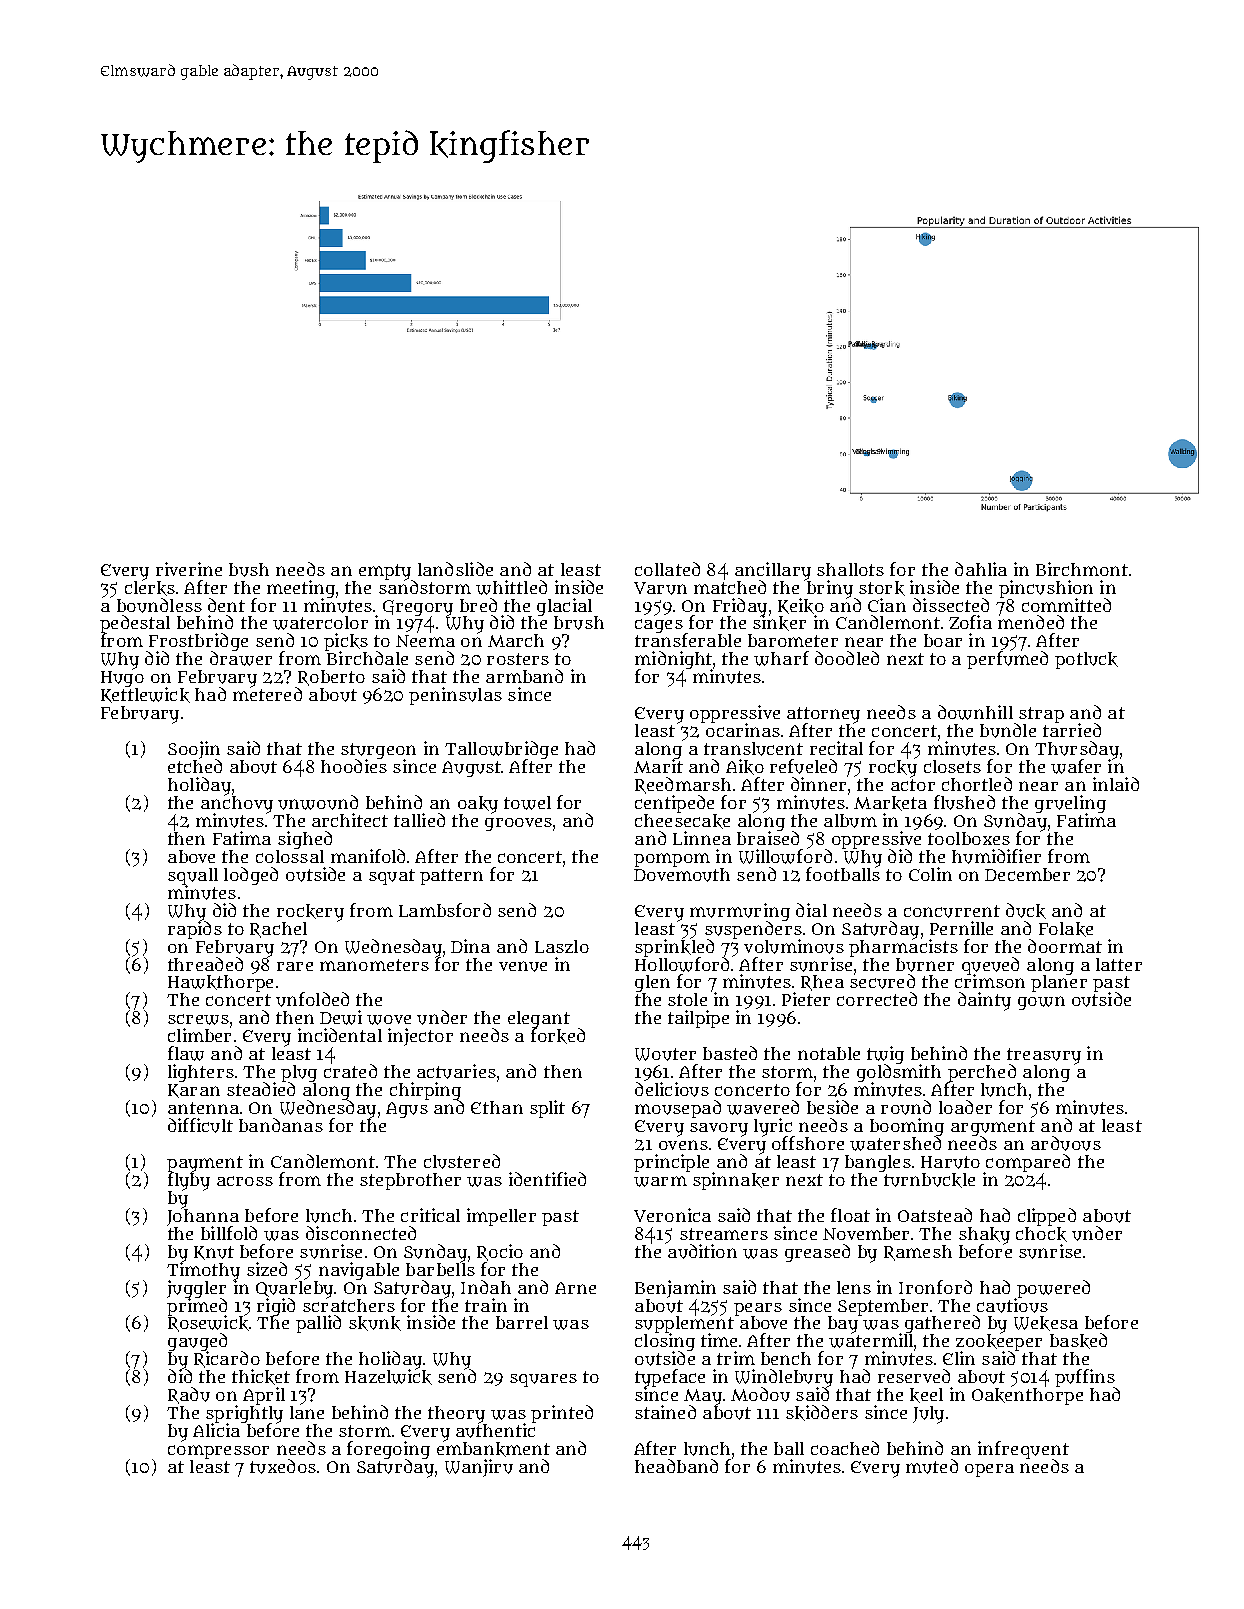 The image size is (1244, 1609). Describe the element at coordinates (318, 802) in the image. I see `unwound` at that location.
